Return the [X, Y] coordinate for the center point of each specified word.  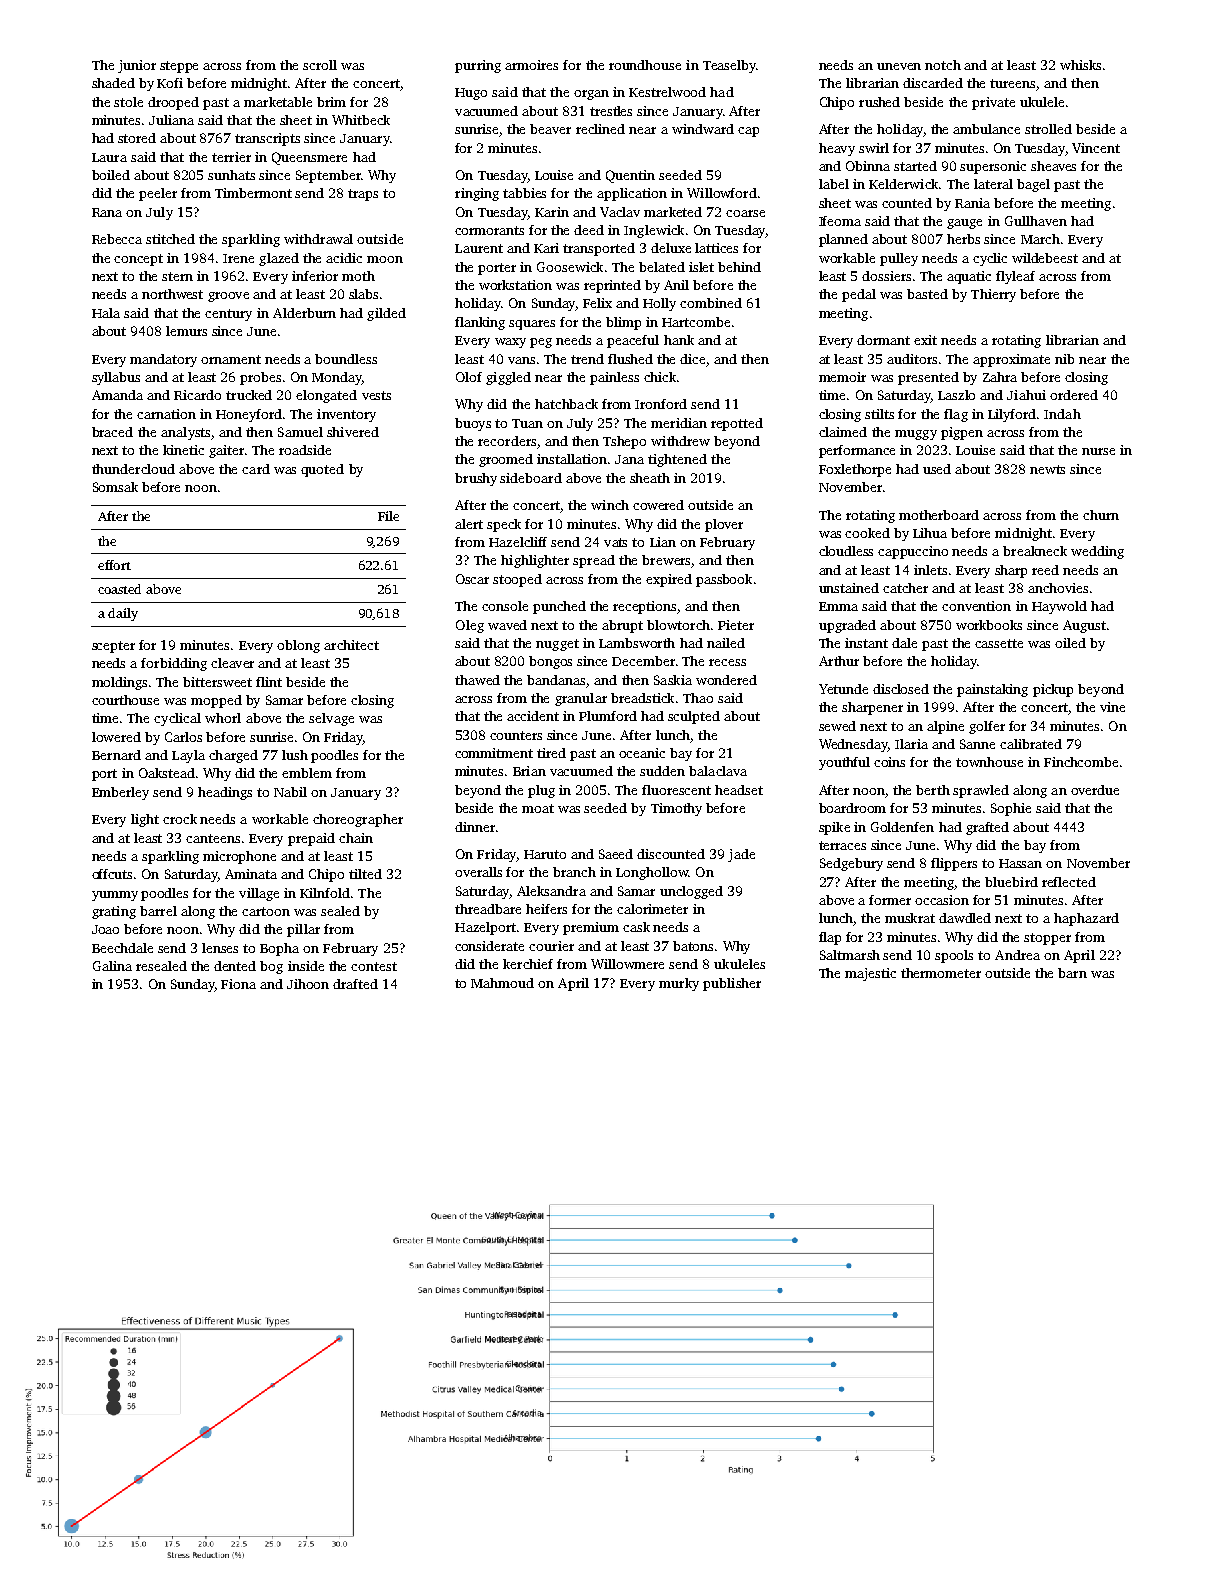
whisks [1080, 65]
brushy [476, 479]
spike [834, 828]
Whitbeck [361, 120]
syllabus [116, 378]
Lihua [930, 533]
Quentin [630, 176]
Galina [112, 966]
